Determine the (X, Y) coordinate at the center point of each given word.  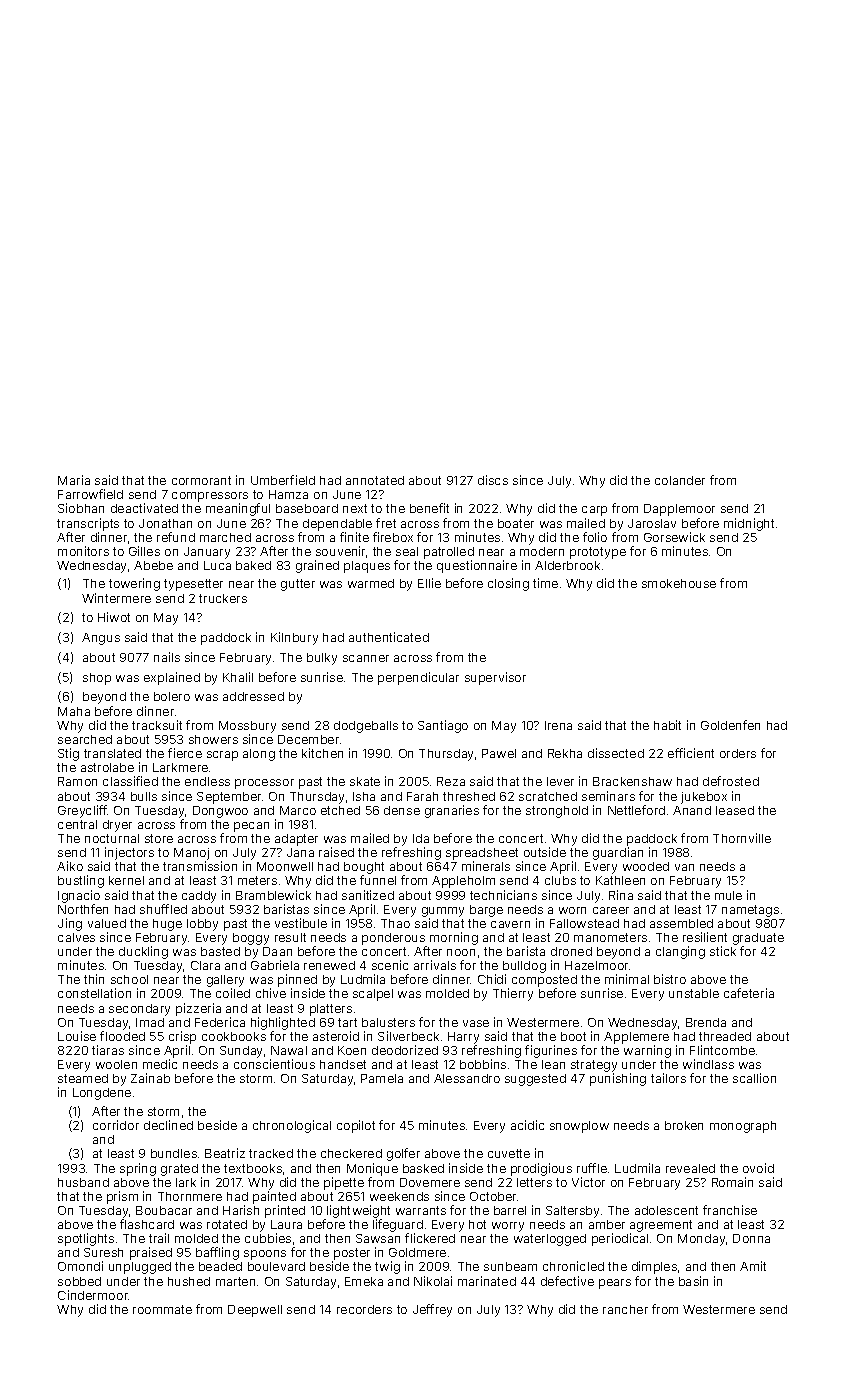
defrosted (731, 781)
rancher (625, 1309)
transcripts (88, 524)
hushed (189, 1281)
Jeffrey (432, 1310)
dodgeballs (366, 727)
